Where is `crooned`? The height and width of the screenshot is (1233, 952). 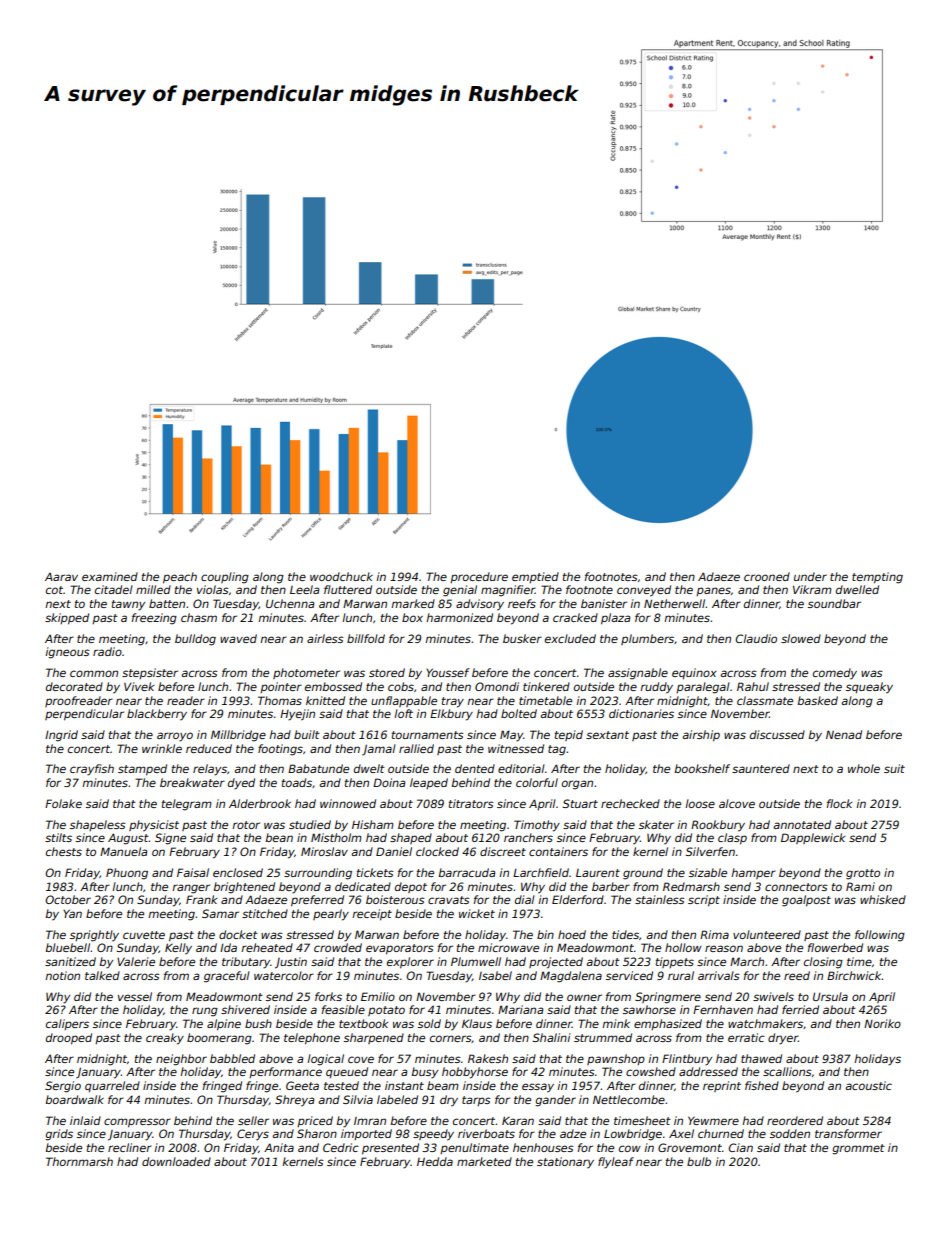
crooned is located at coordinates (767, 576).
